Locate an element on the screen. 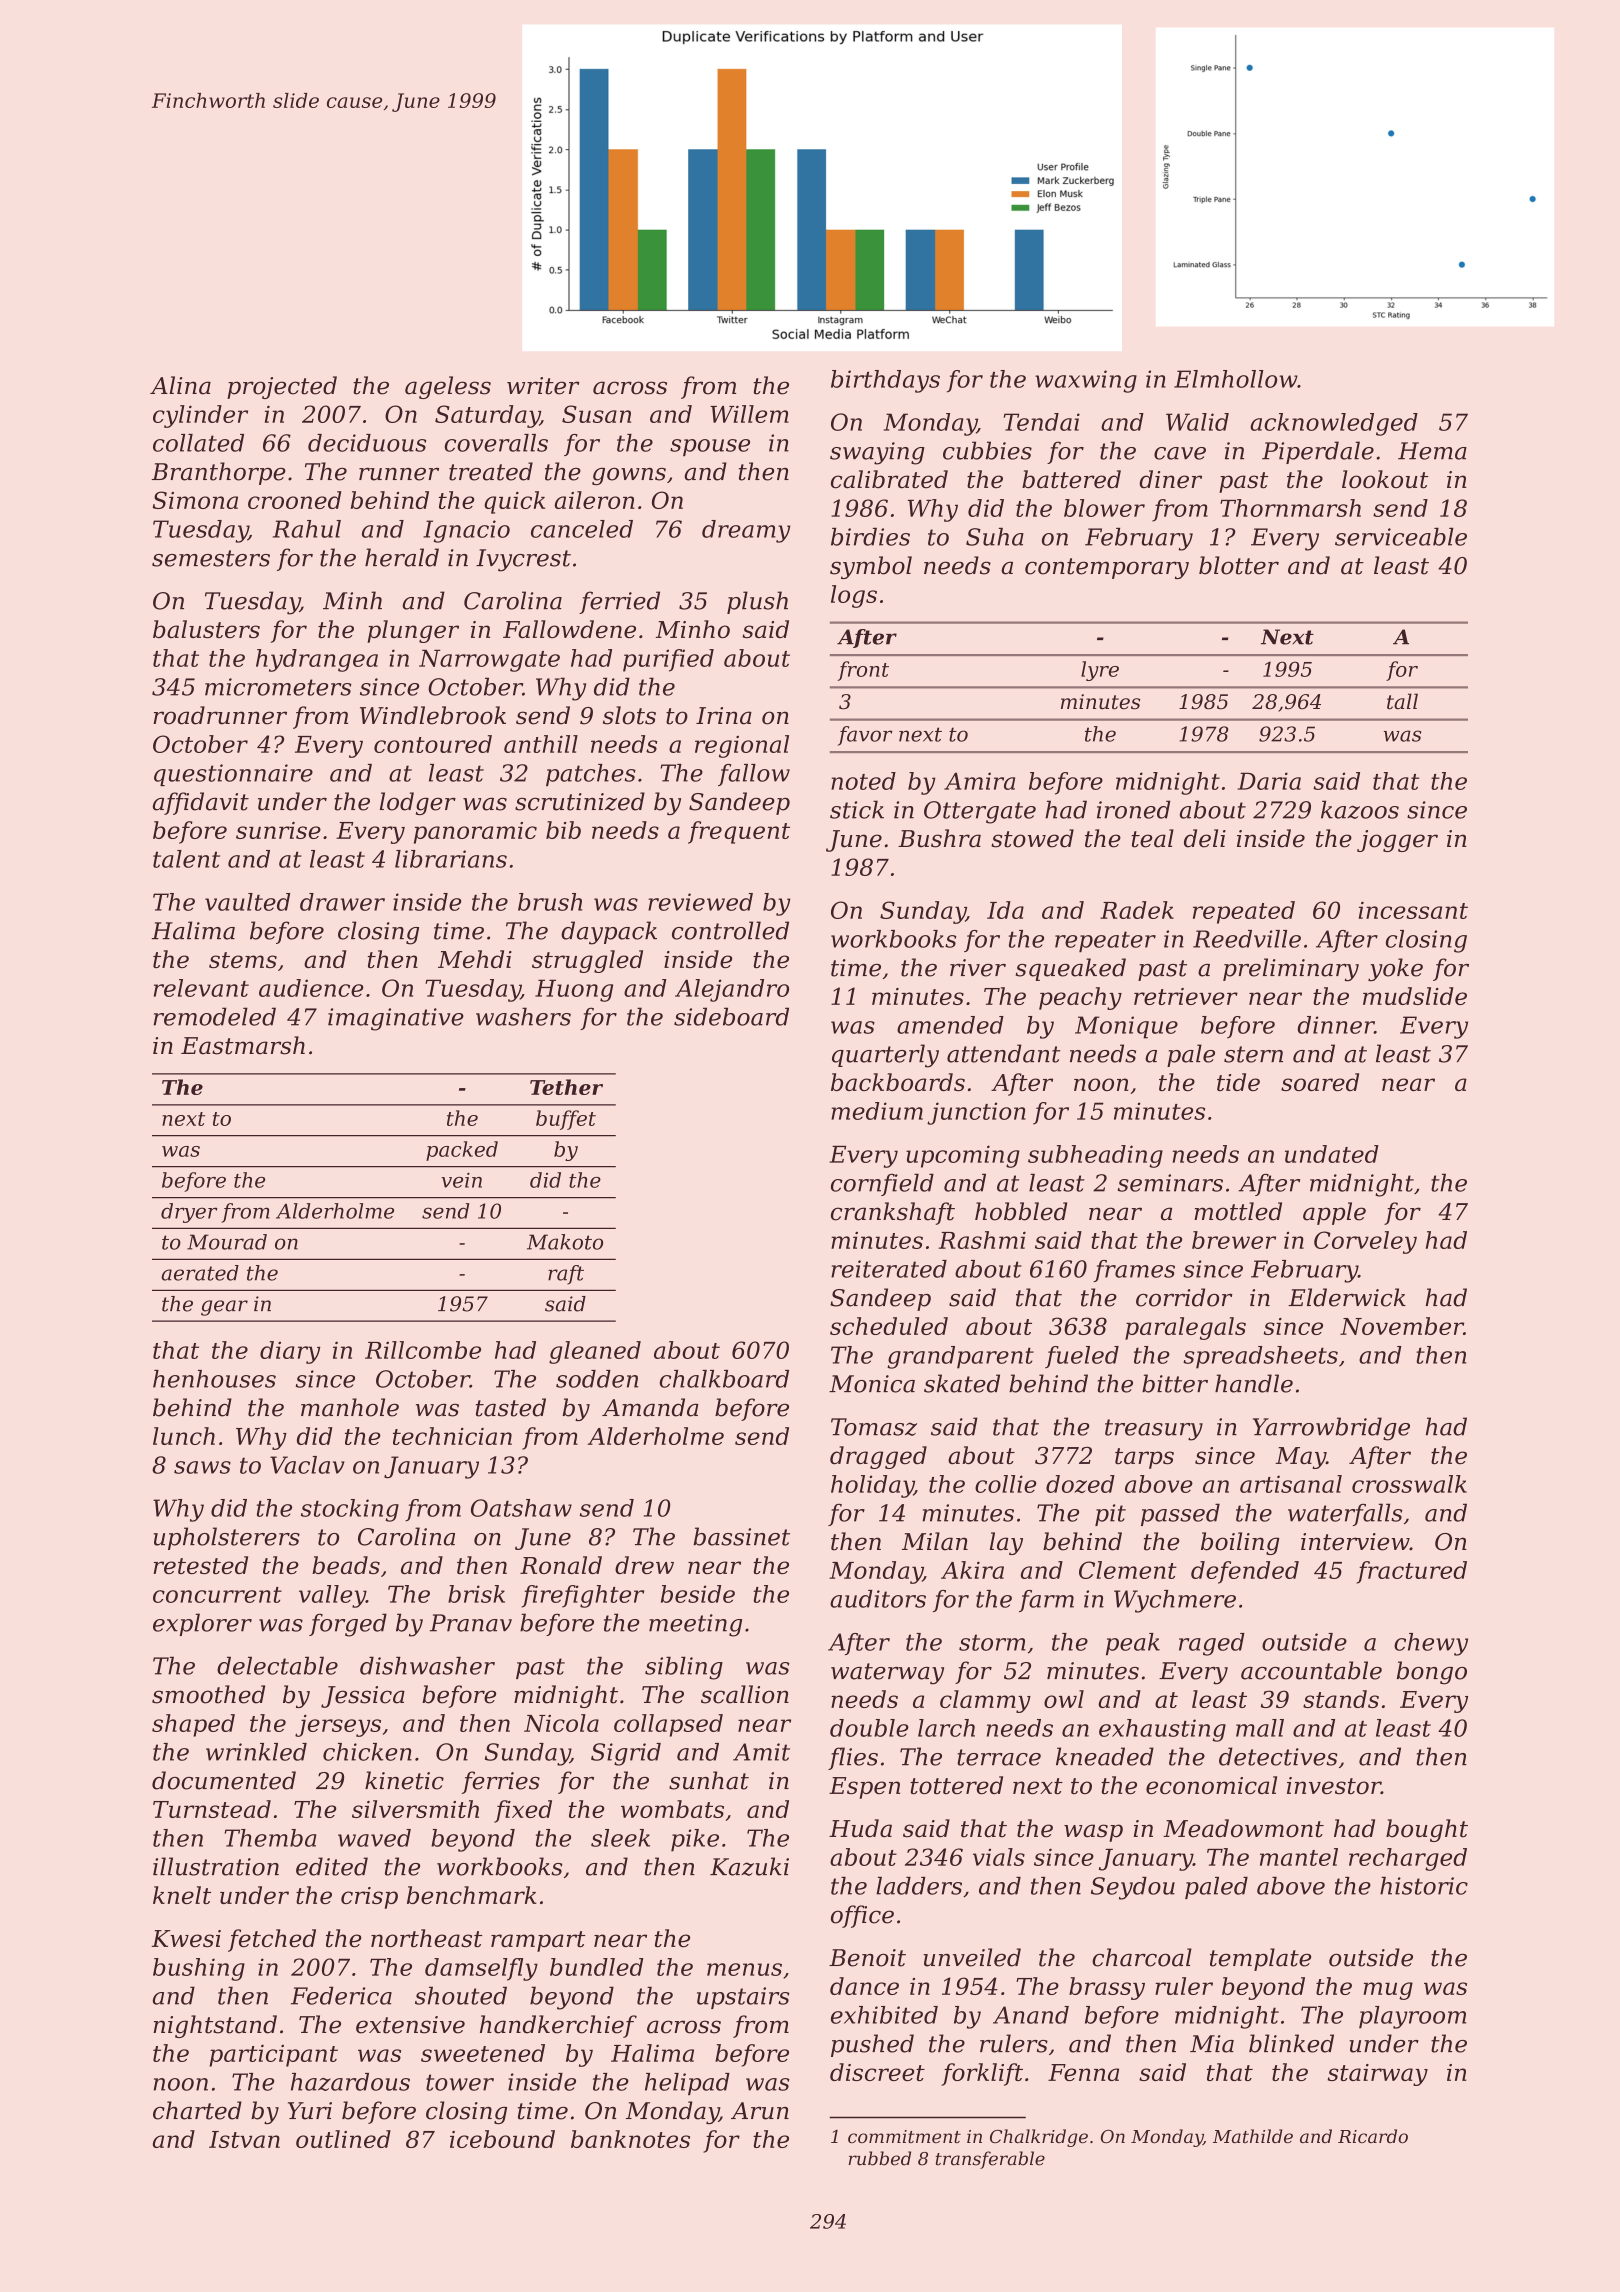  Alina is located at coordinates (180, 385).
